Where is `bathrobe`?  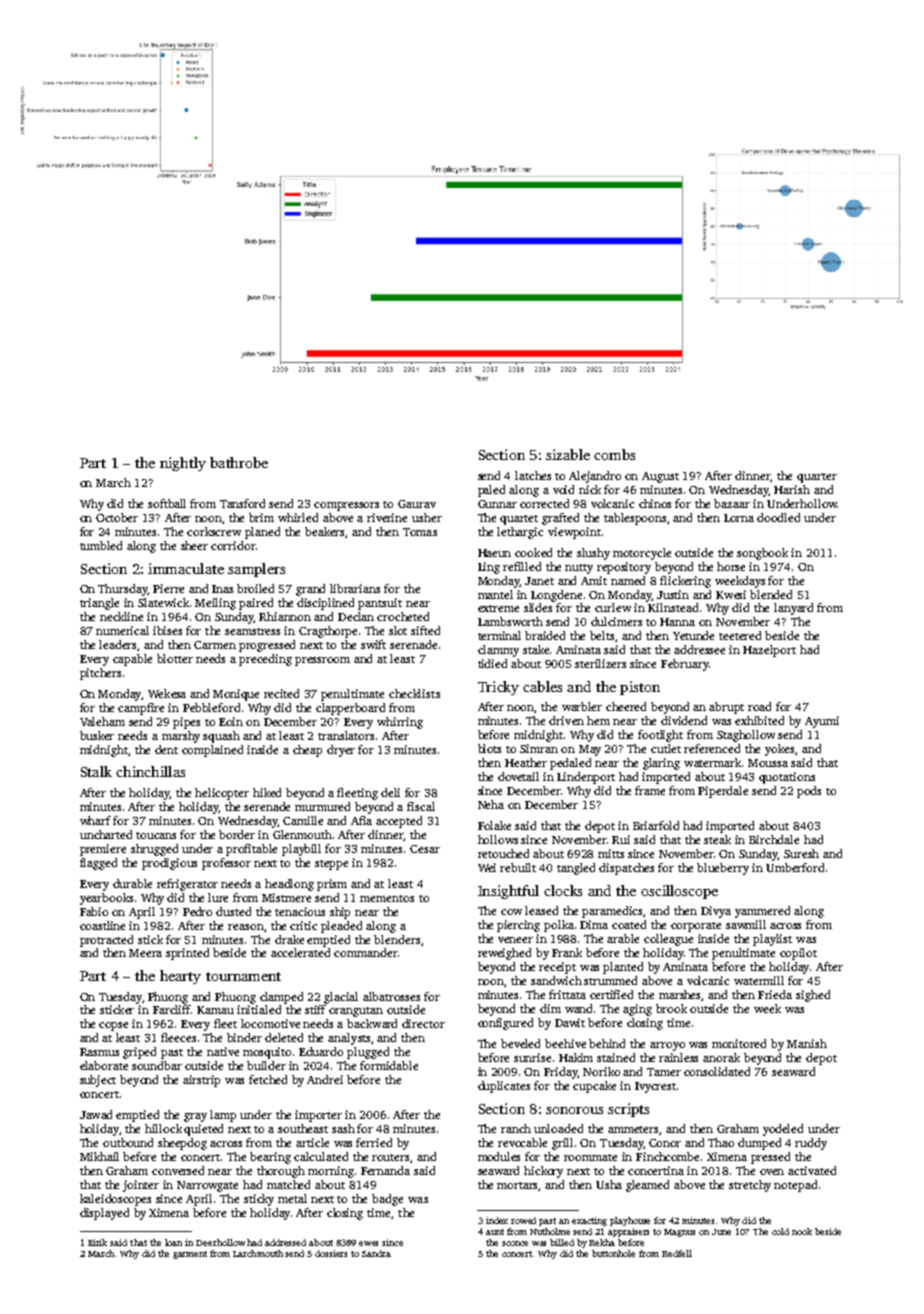
bathrobe is located at coordinates (239, 462).
